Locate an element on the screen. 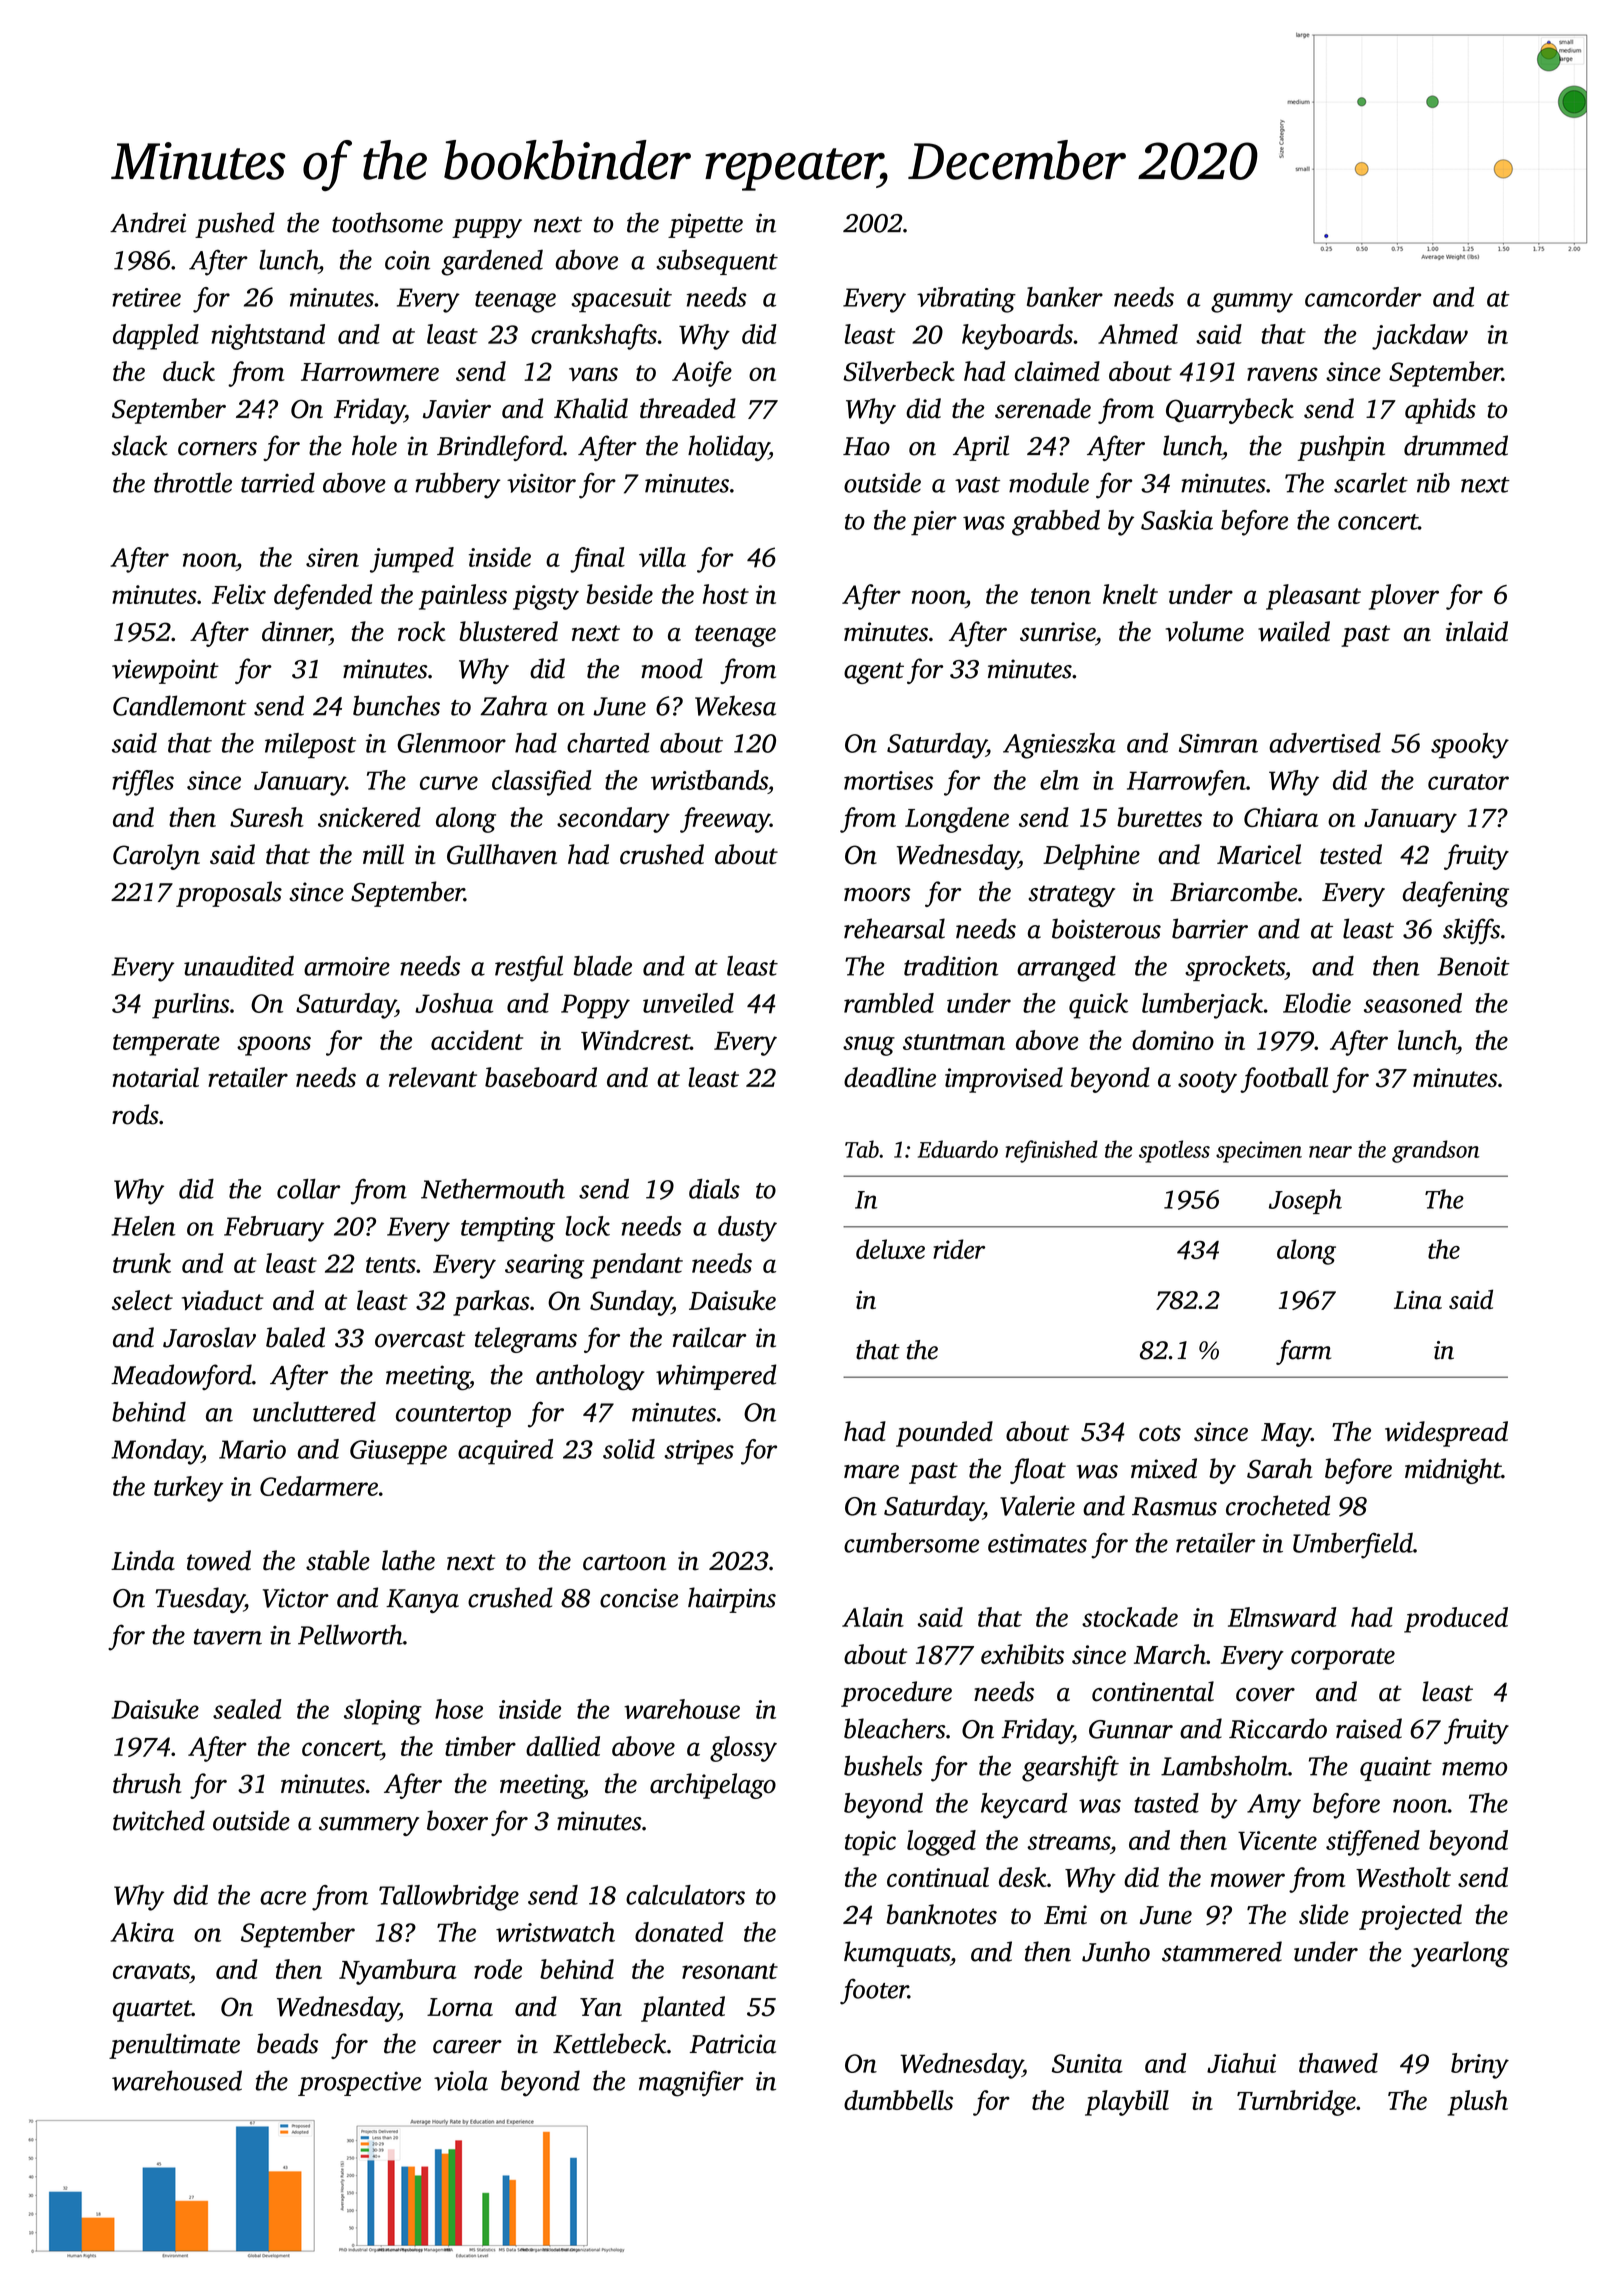 The image size is (1620, 2292). vans is located at coordinates (593, 374).
